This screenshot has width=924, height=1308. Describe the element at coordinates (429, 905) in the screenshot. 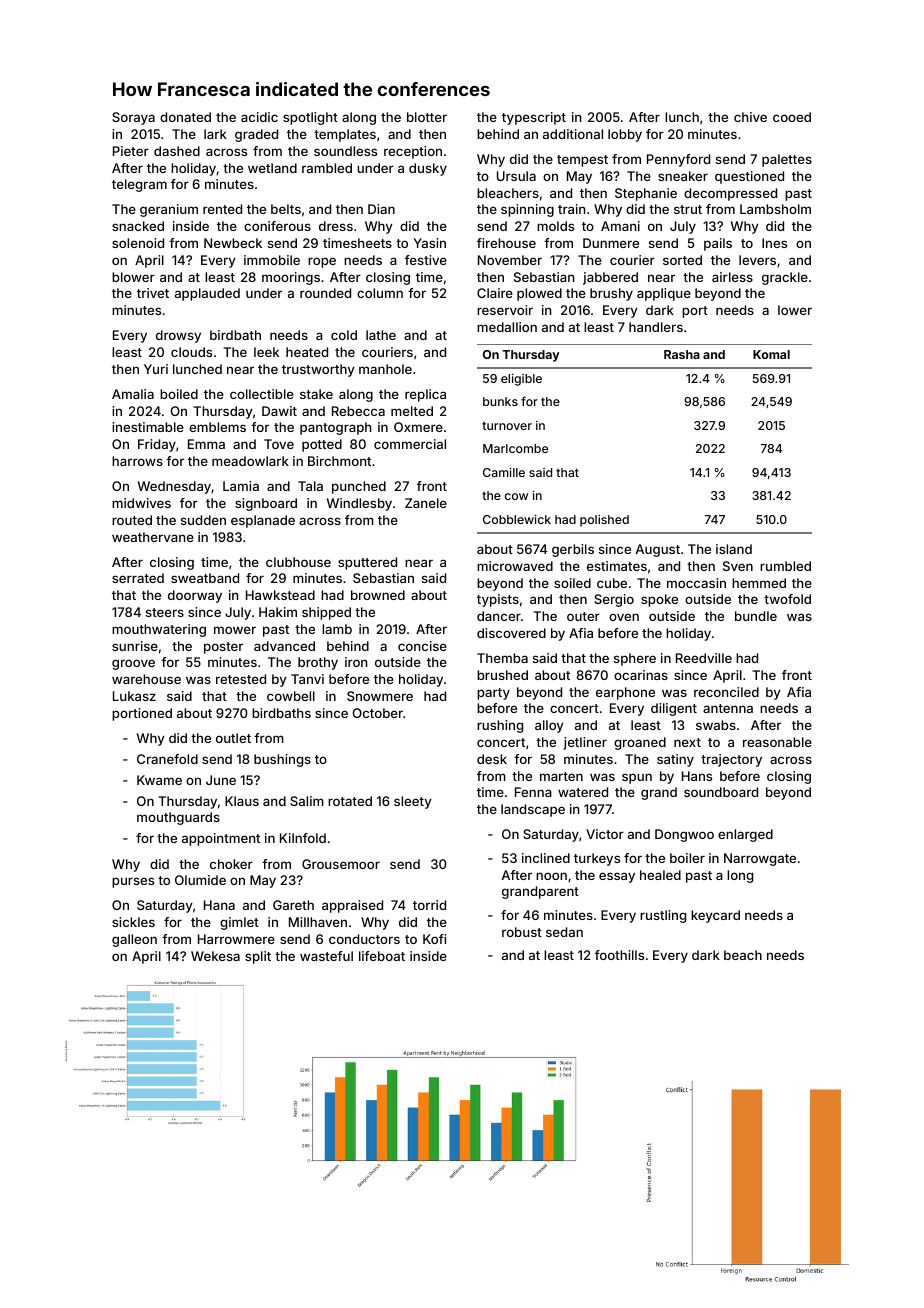

I see `torrid` at that location.
